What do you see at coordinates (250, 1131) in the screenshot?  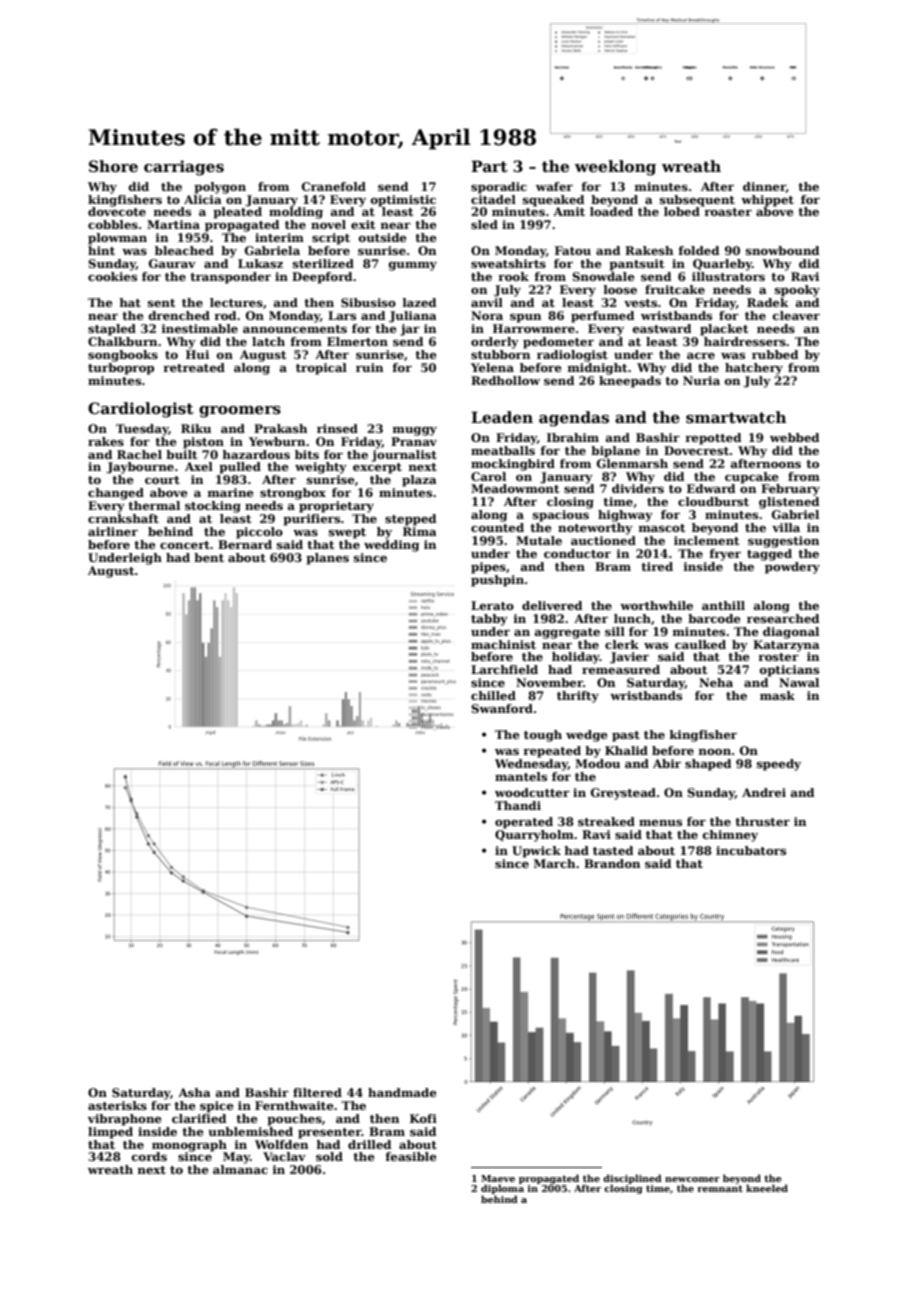 I see `unblemished` at bounding box center [250, 1131].
